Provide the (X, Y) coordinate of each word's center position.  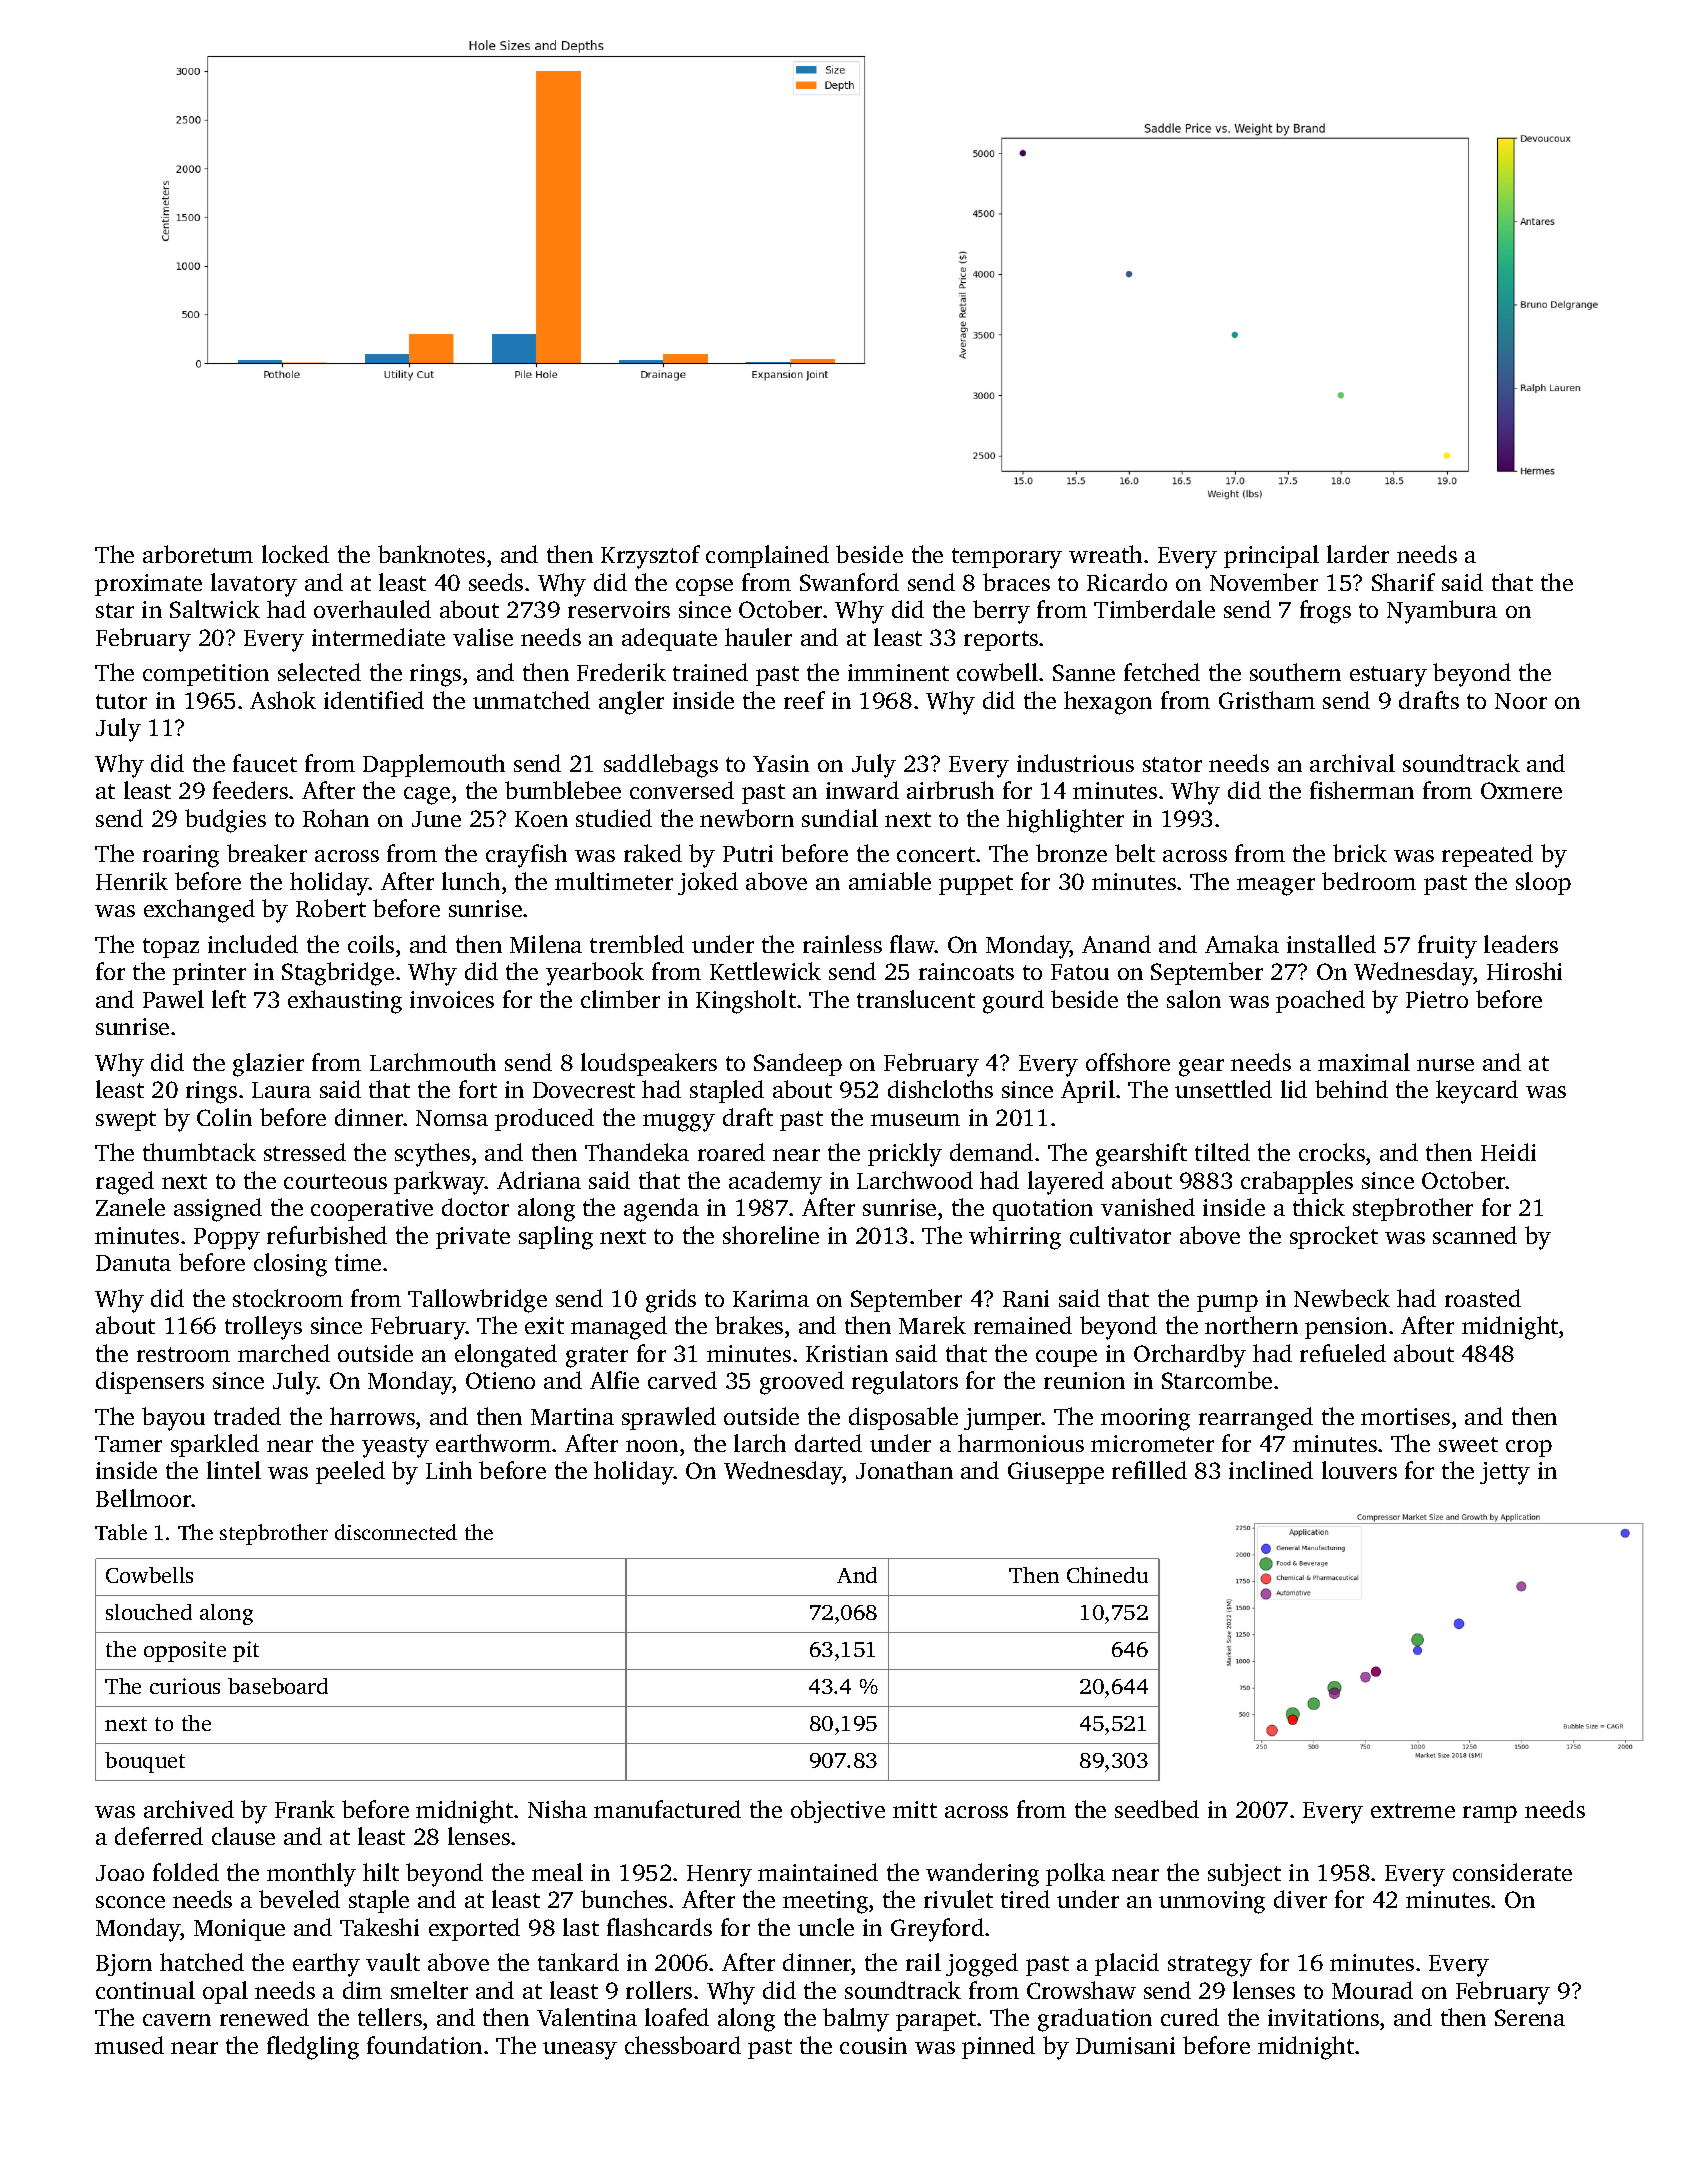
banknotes (431, 554)
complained (767, 556)
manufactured (667, 1809)
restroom (183, 1354)
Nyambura (1442, 612)
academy (775, 1183)
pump (1227, 1303)
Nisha (557, 1809)
